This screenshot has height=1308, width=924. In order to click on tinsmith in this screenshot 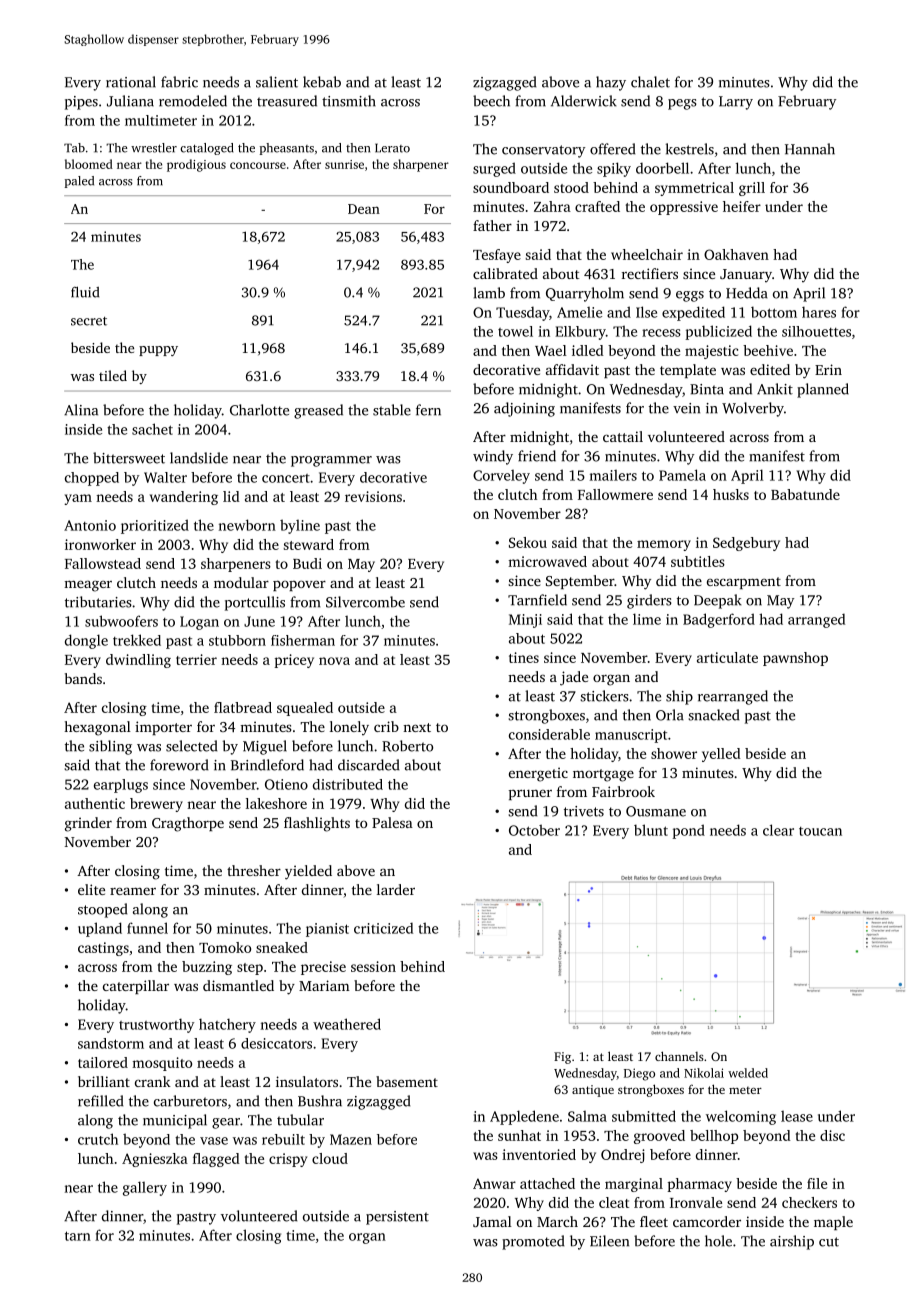, I will do `click(349, 101)`.
